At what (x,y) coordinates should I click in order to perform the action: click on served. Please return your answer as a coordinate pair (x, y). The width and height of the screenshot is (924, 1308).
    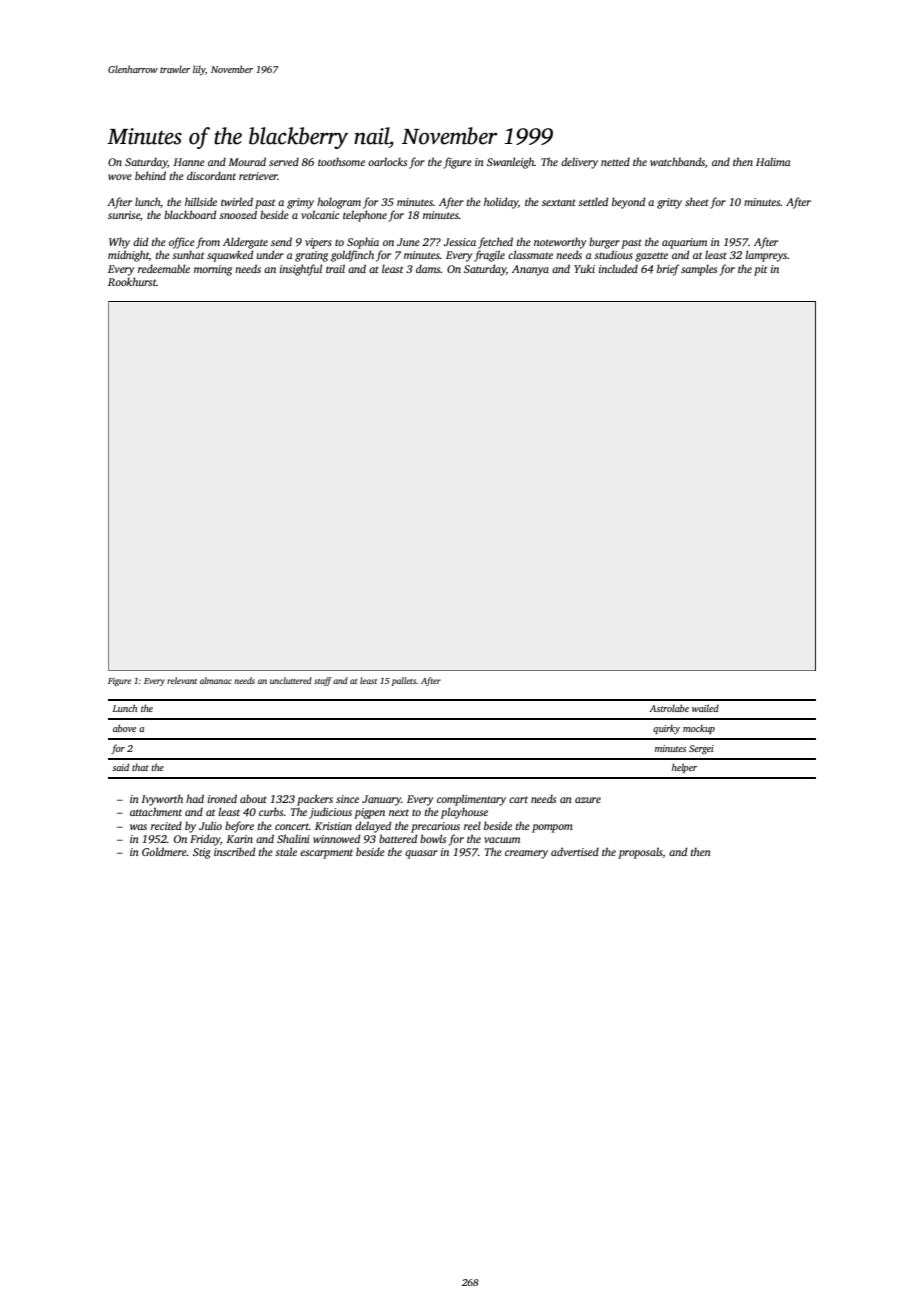
    Looking at the image, I should click on (284, 161).
